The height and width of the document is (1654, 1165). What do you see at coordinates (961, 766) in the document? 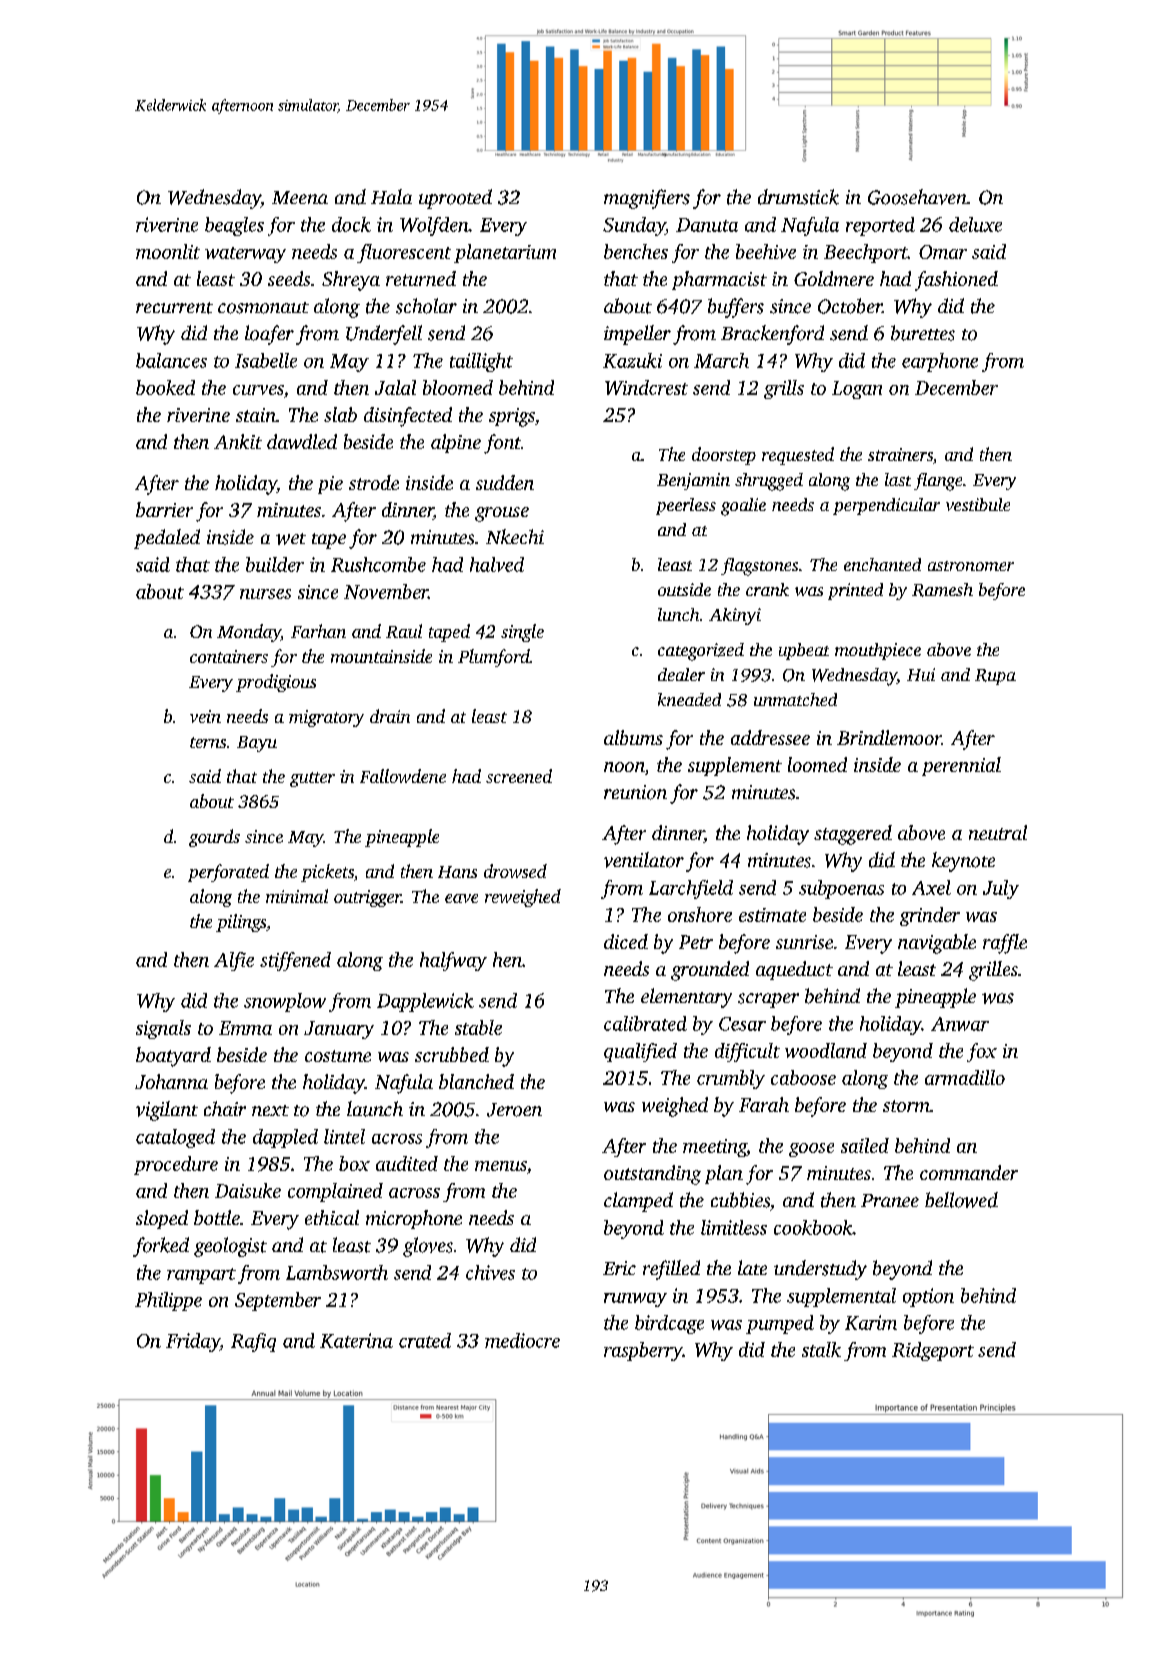
I see `perennial` at bounding box center [961, 766].
